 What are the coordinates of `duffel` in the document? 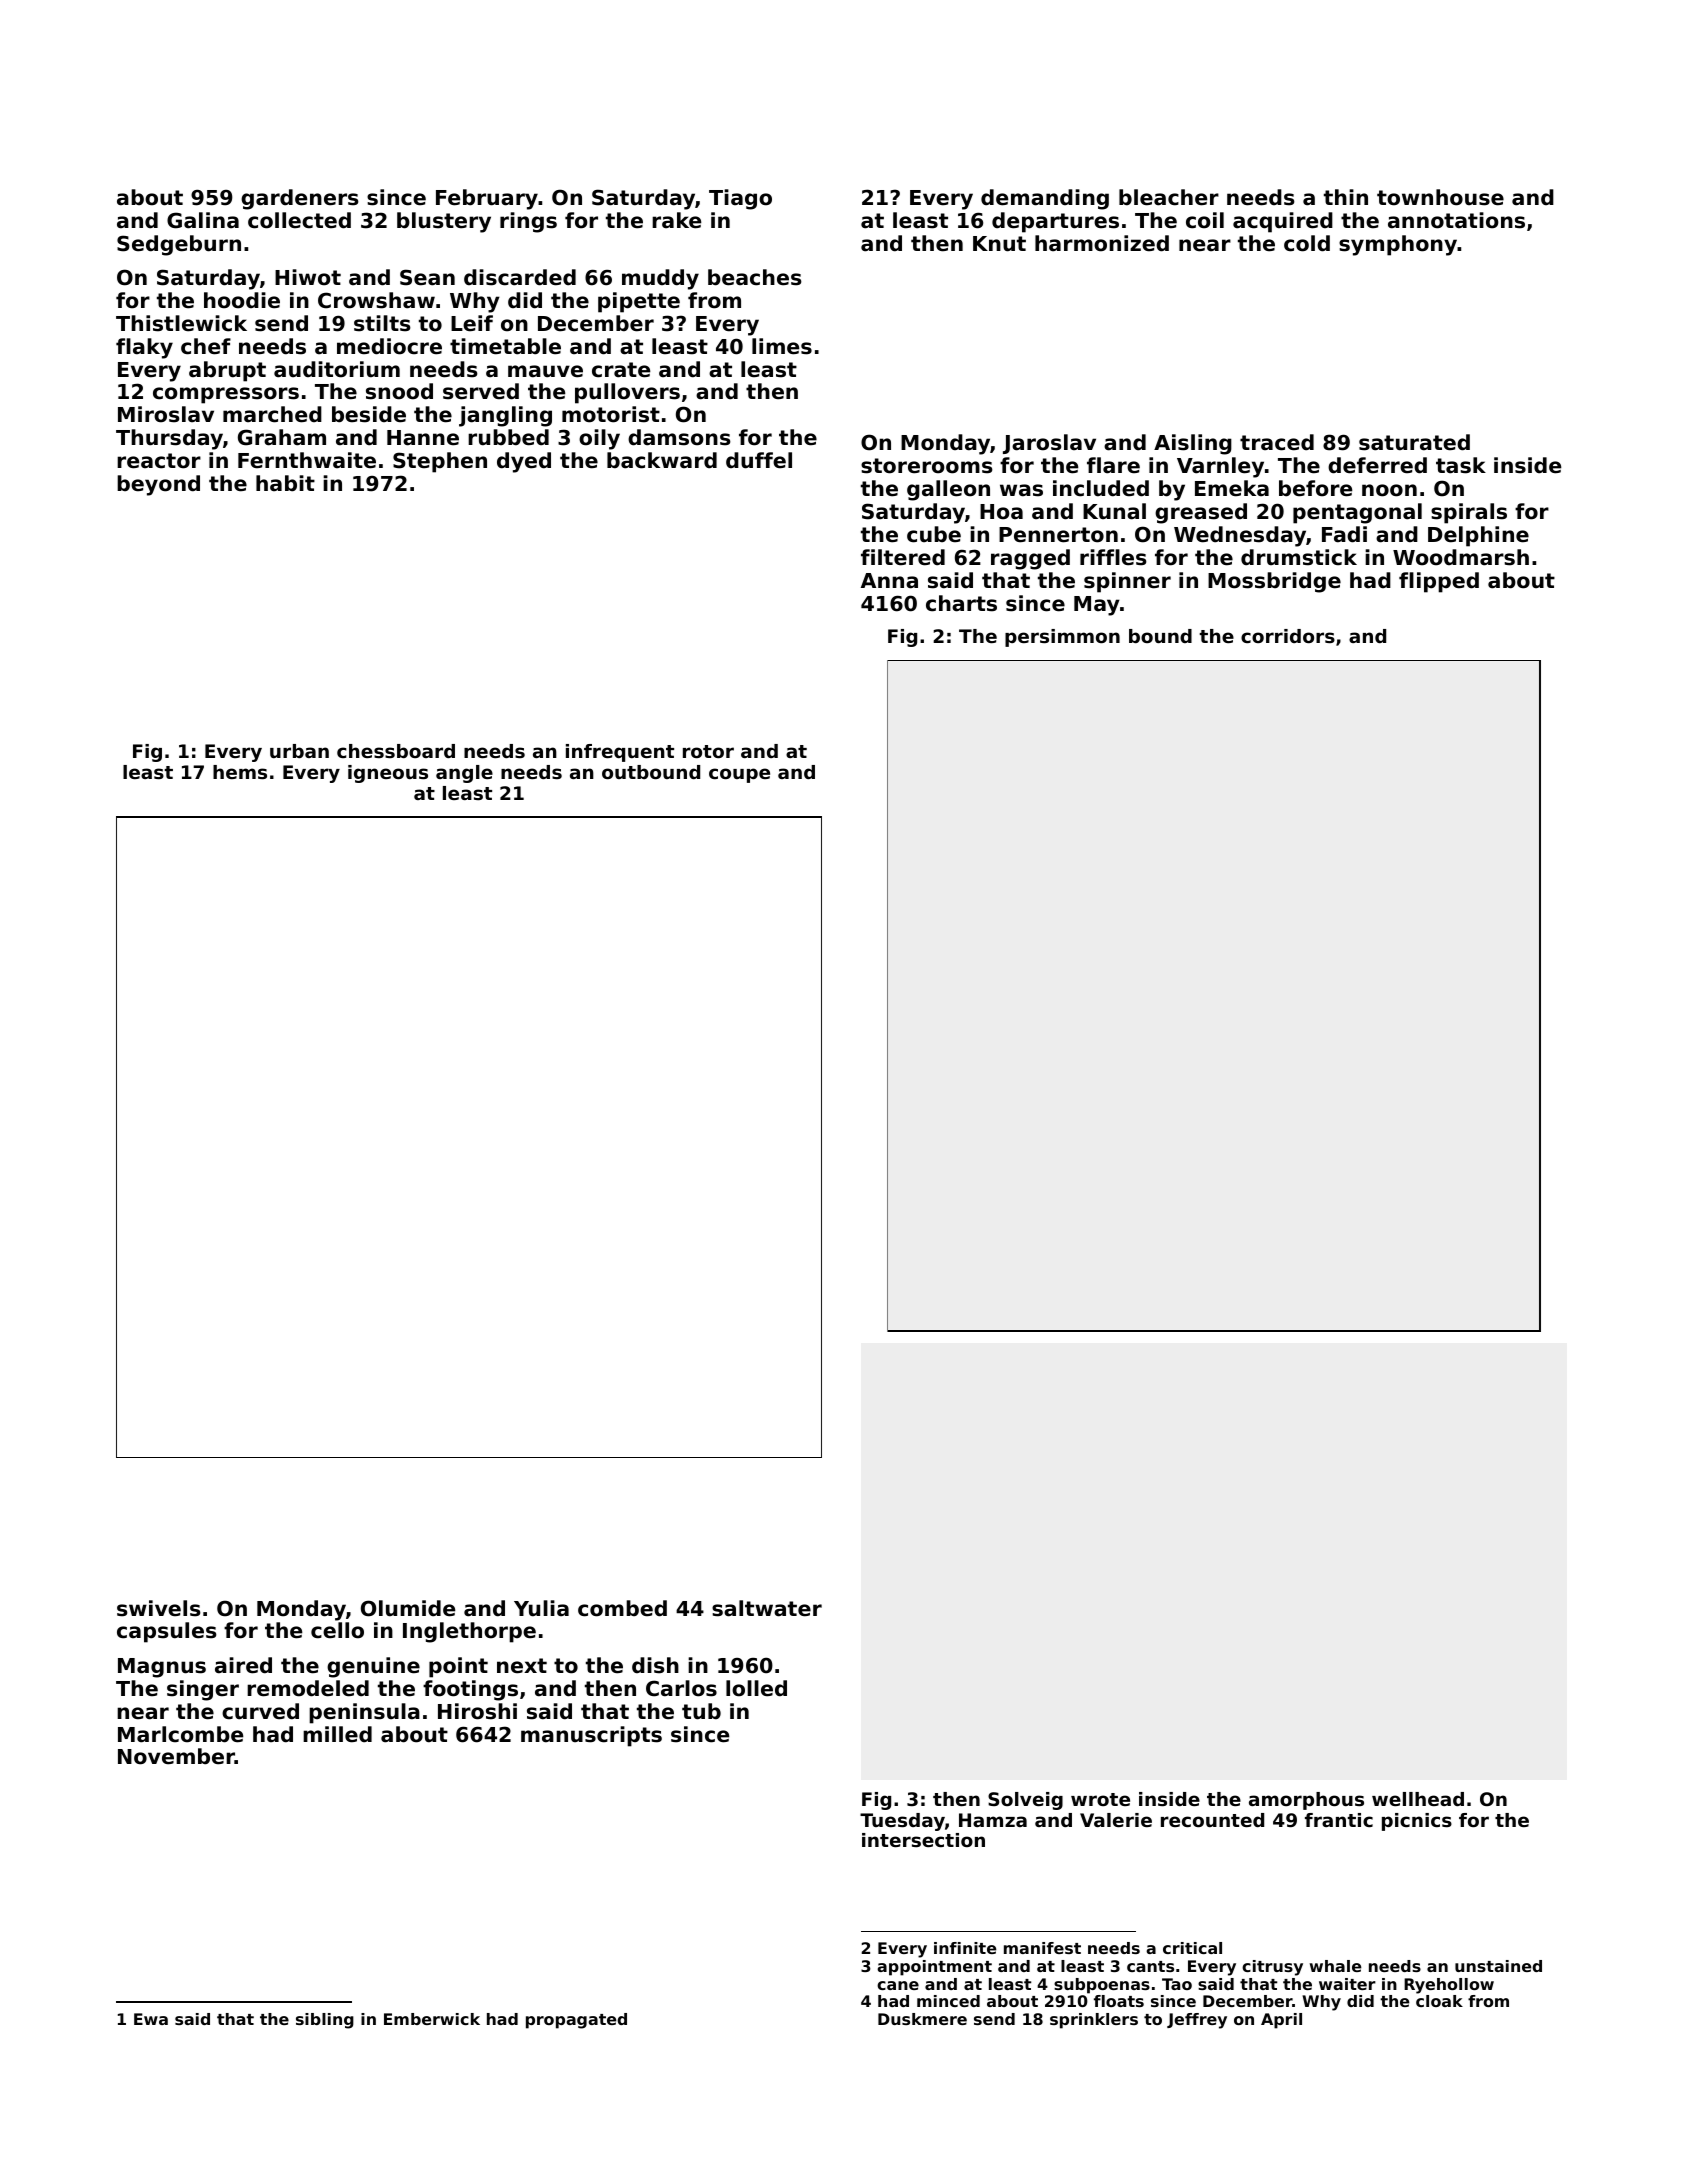 It's located at (759, 460).
